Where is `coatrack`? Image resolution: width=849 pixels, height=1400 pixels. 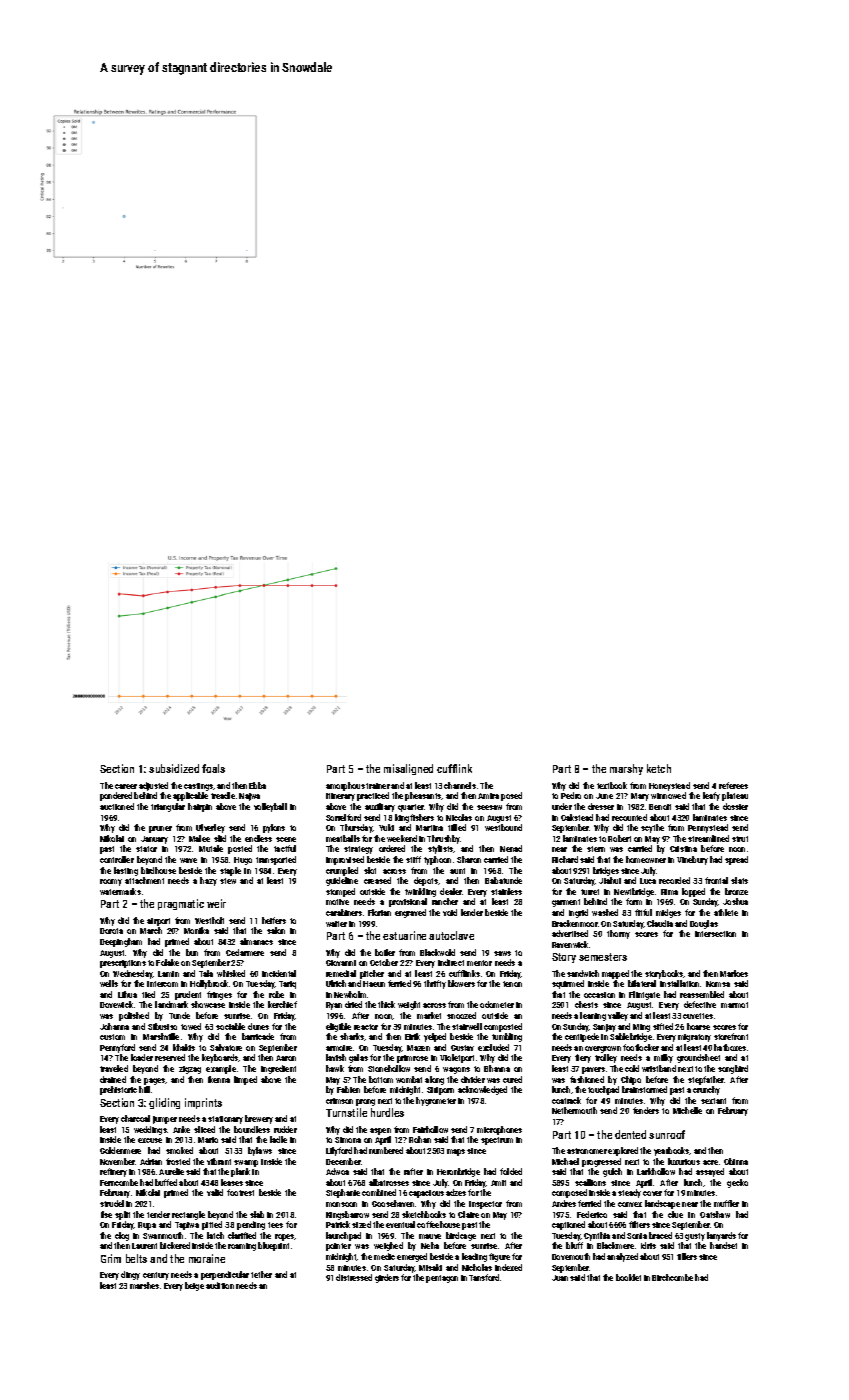 coatrack is located at coordinates (566, 1100).
